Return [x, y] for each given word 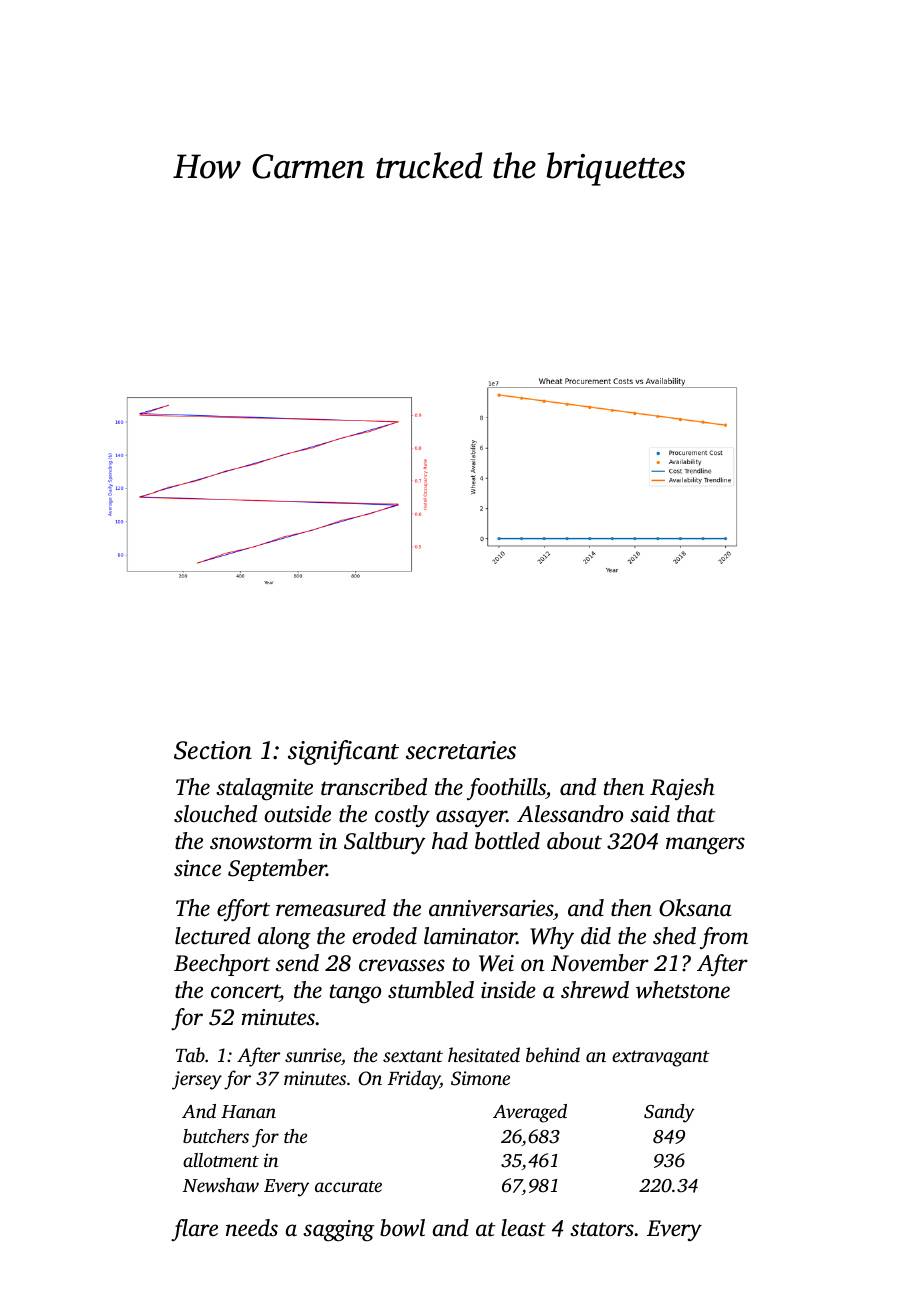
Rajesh [682, 789]
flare [194, 1230]
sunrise [313, 1055]
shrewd [595, 990]
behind [553, 1054]
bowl [402, 1228]
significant [343, 752]
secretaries [461, 750]
